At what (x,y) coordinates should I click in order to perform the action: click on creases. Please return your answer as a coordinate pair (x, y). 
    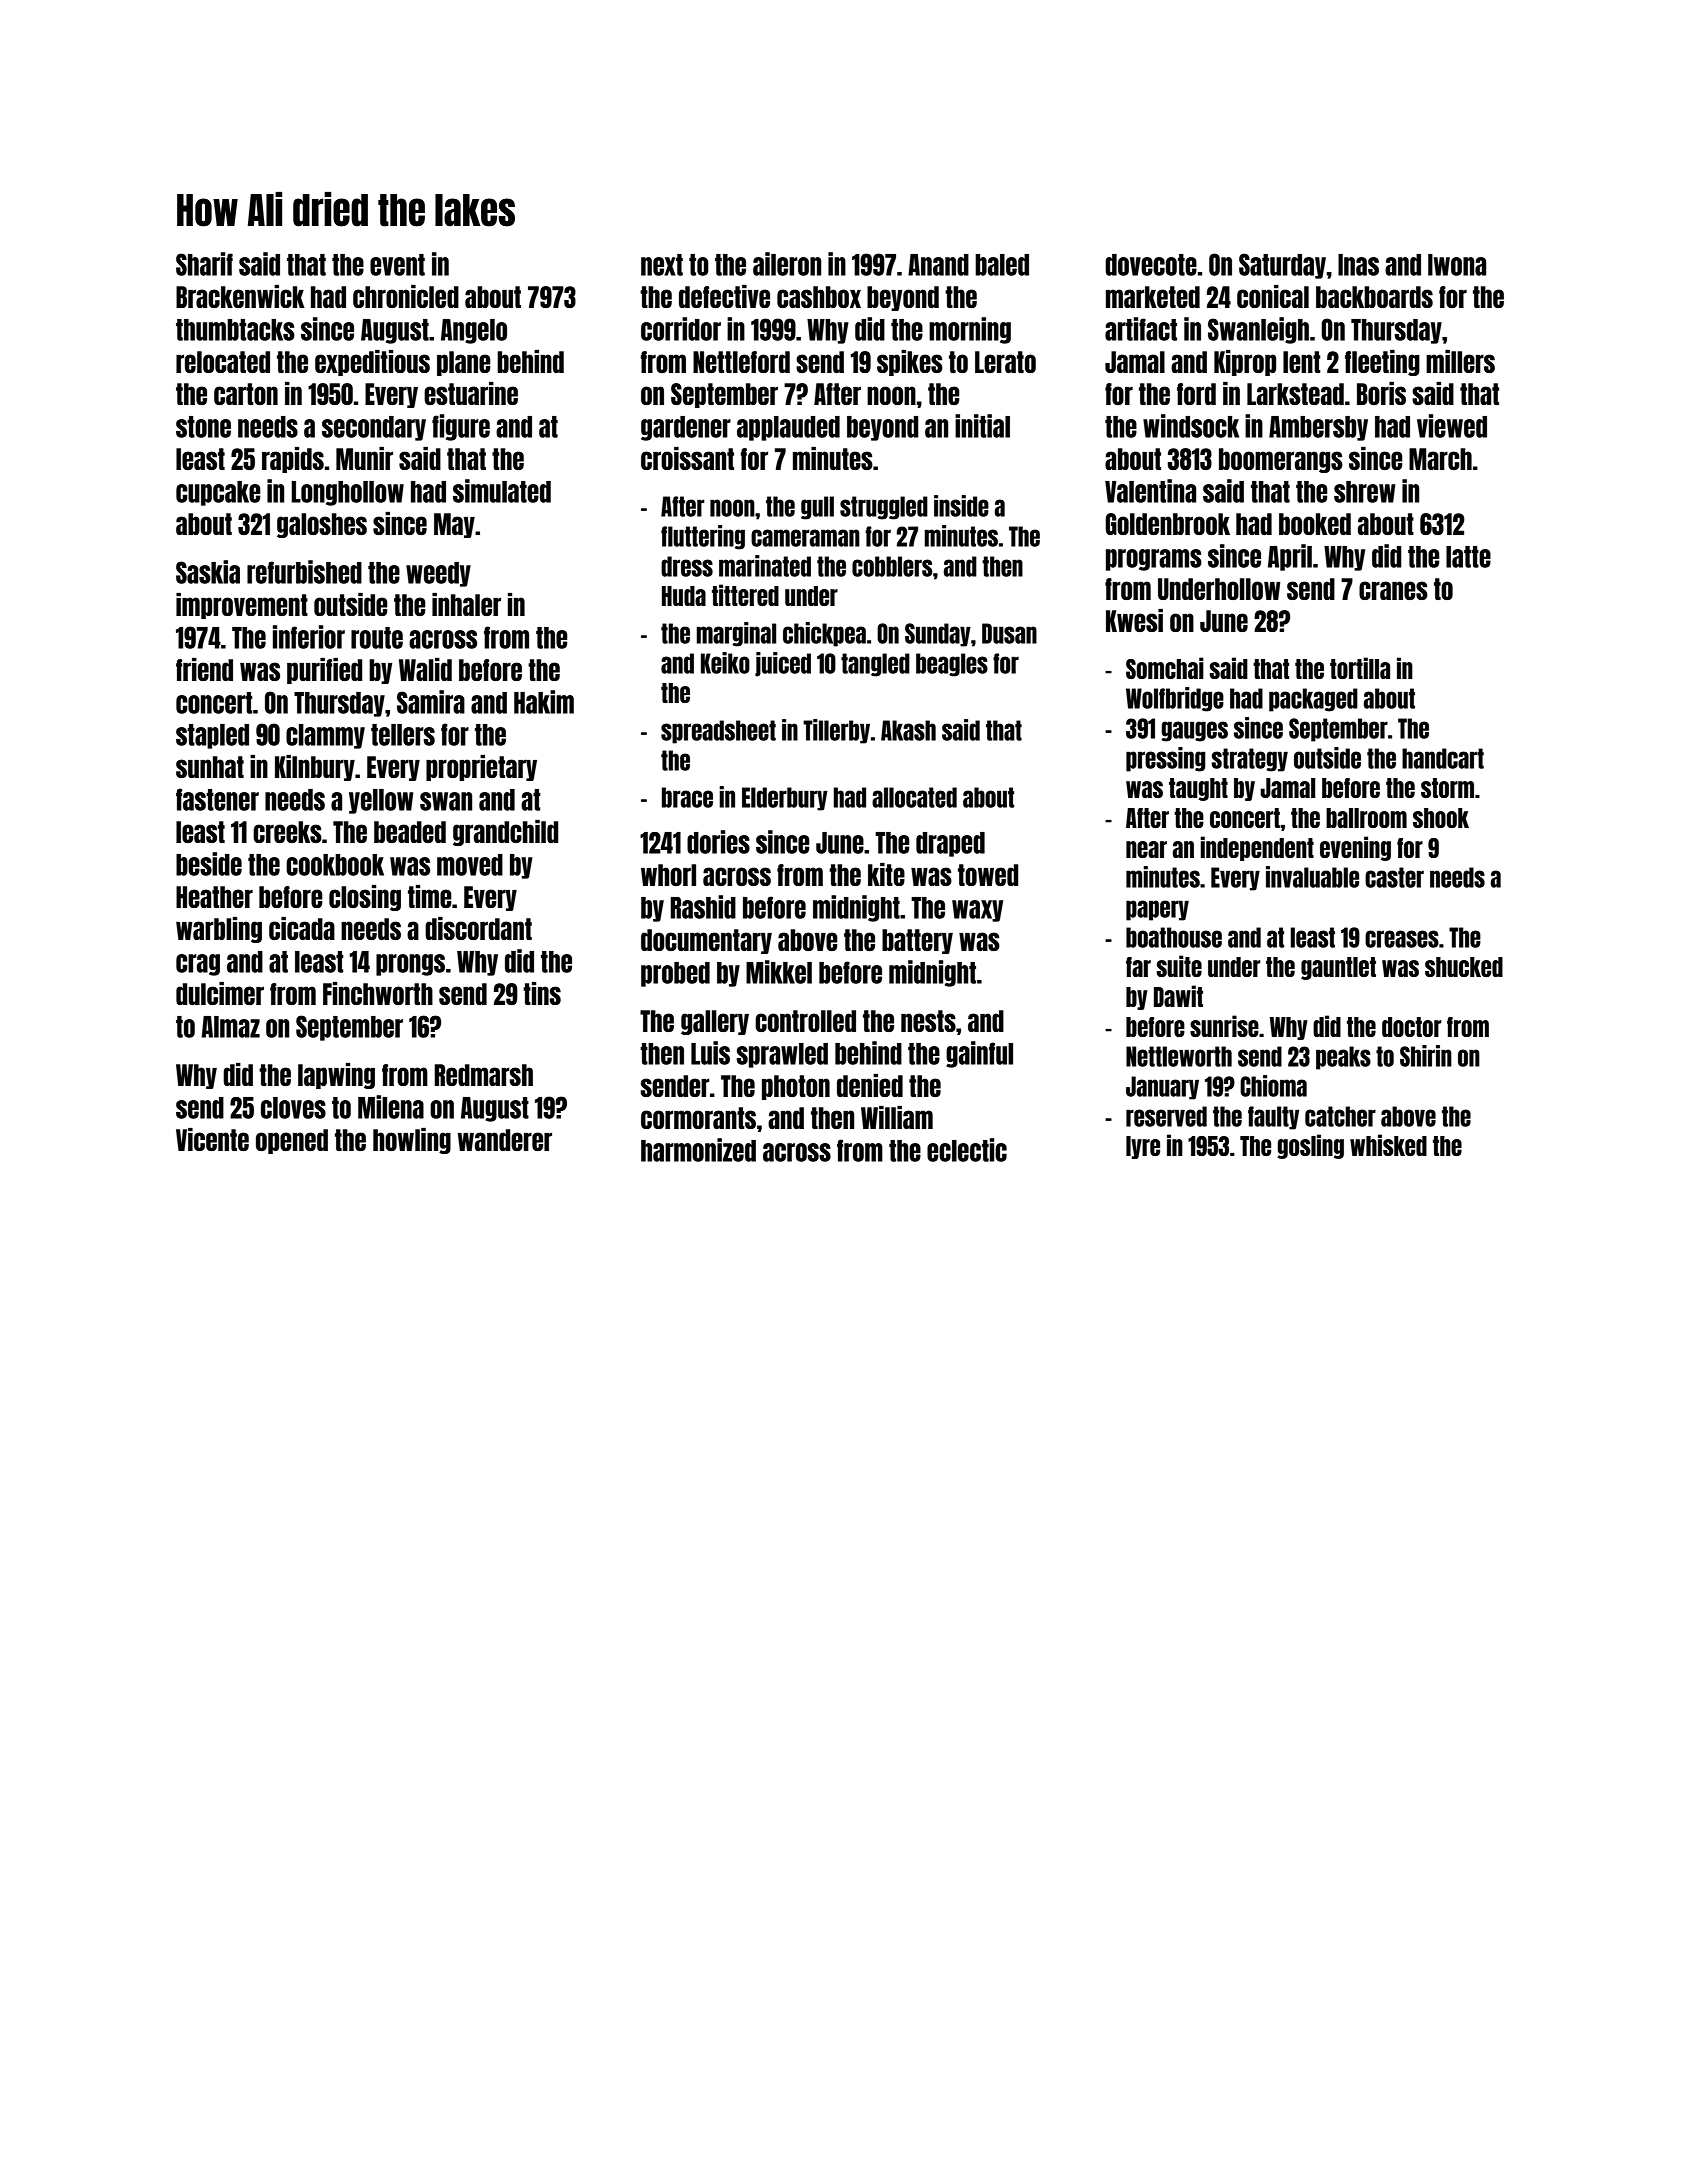
    Looking at the image, I should click on (1402, 939).
